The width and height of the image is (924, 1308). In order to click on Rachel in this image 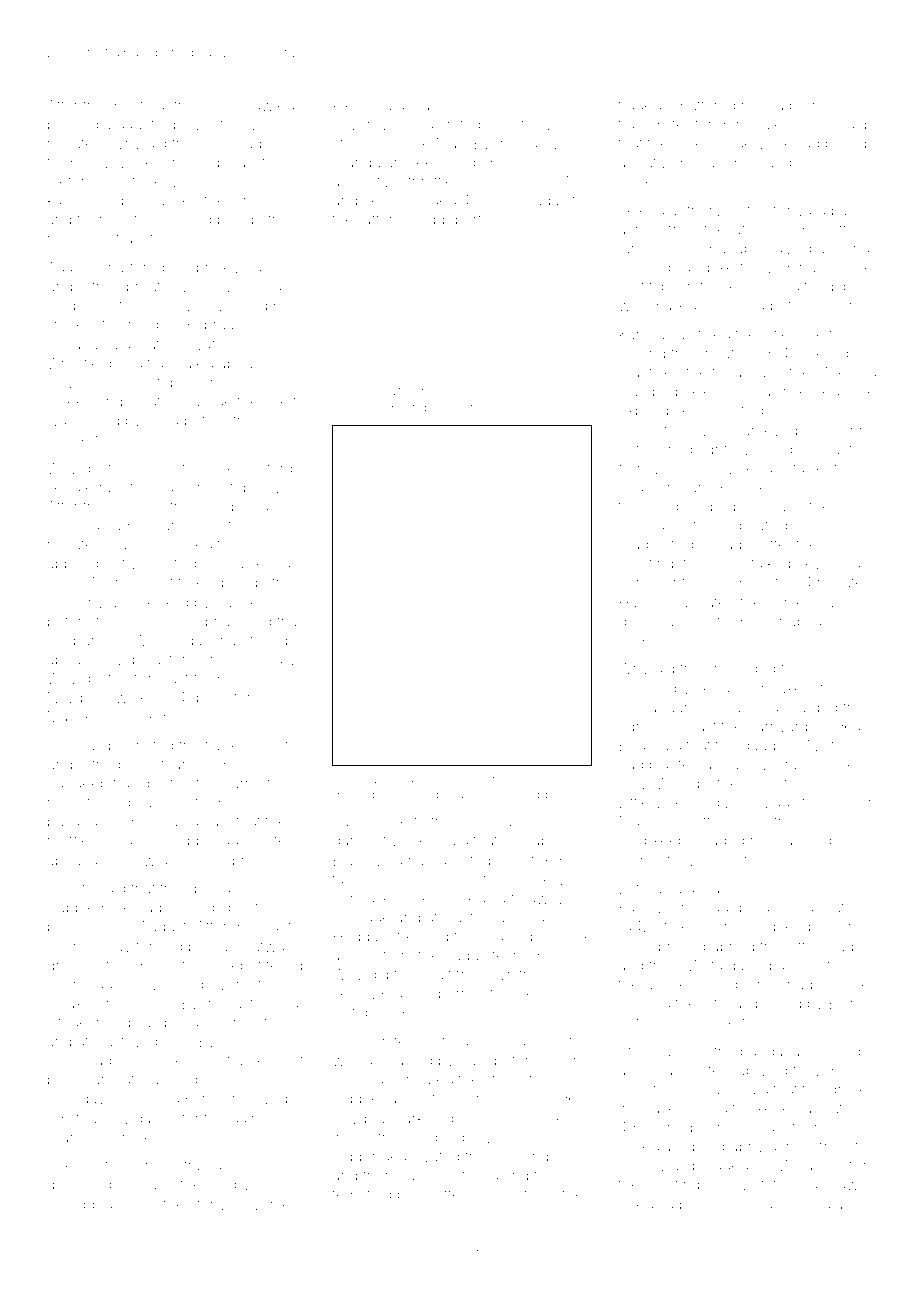, I will do `click(239, 602)`.
